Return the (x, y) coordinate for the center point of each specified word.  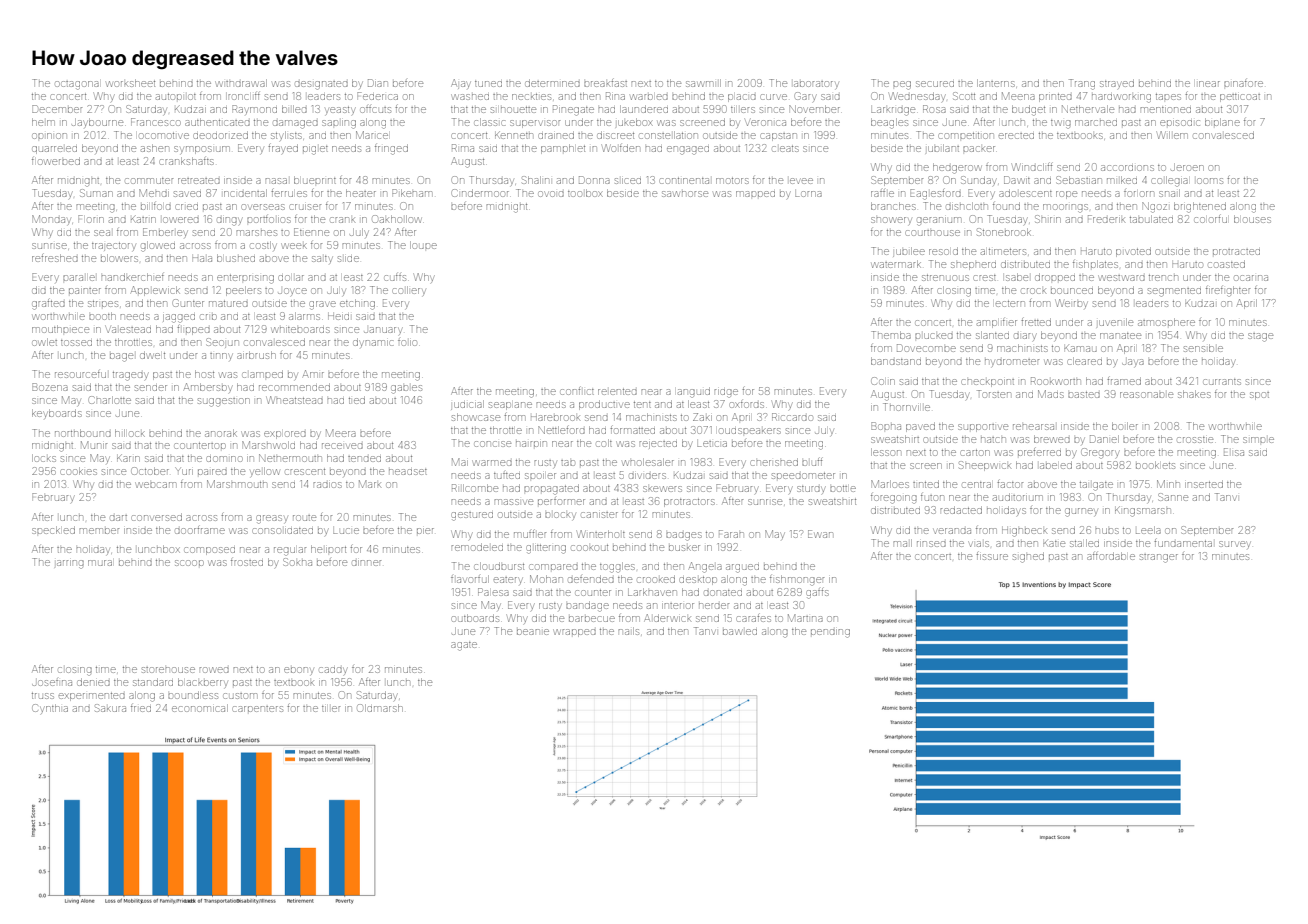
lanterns (996, 83)
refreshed (55, 258)
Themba (891, 335)
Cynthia (50, 709)
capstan (778, 137)
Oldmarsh (380, 708)
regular (290, 551)
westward (1122, 278)
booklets (1155, 465)
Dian (377, 83)
